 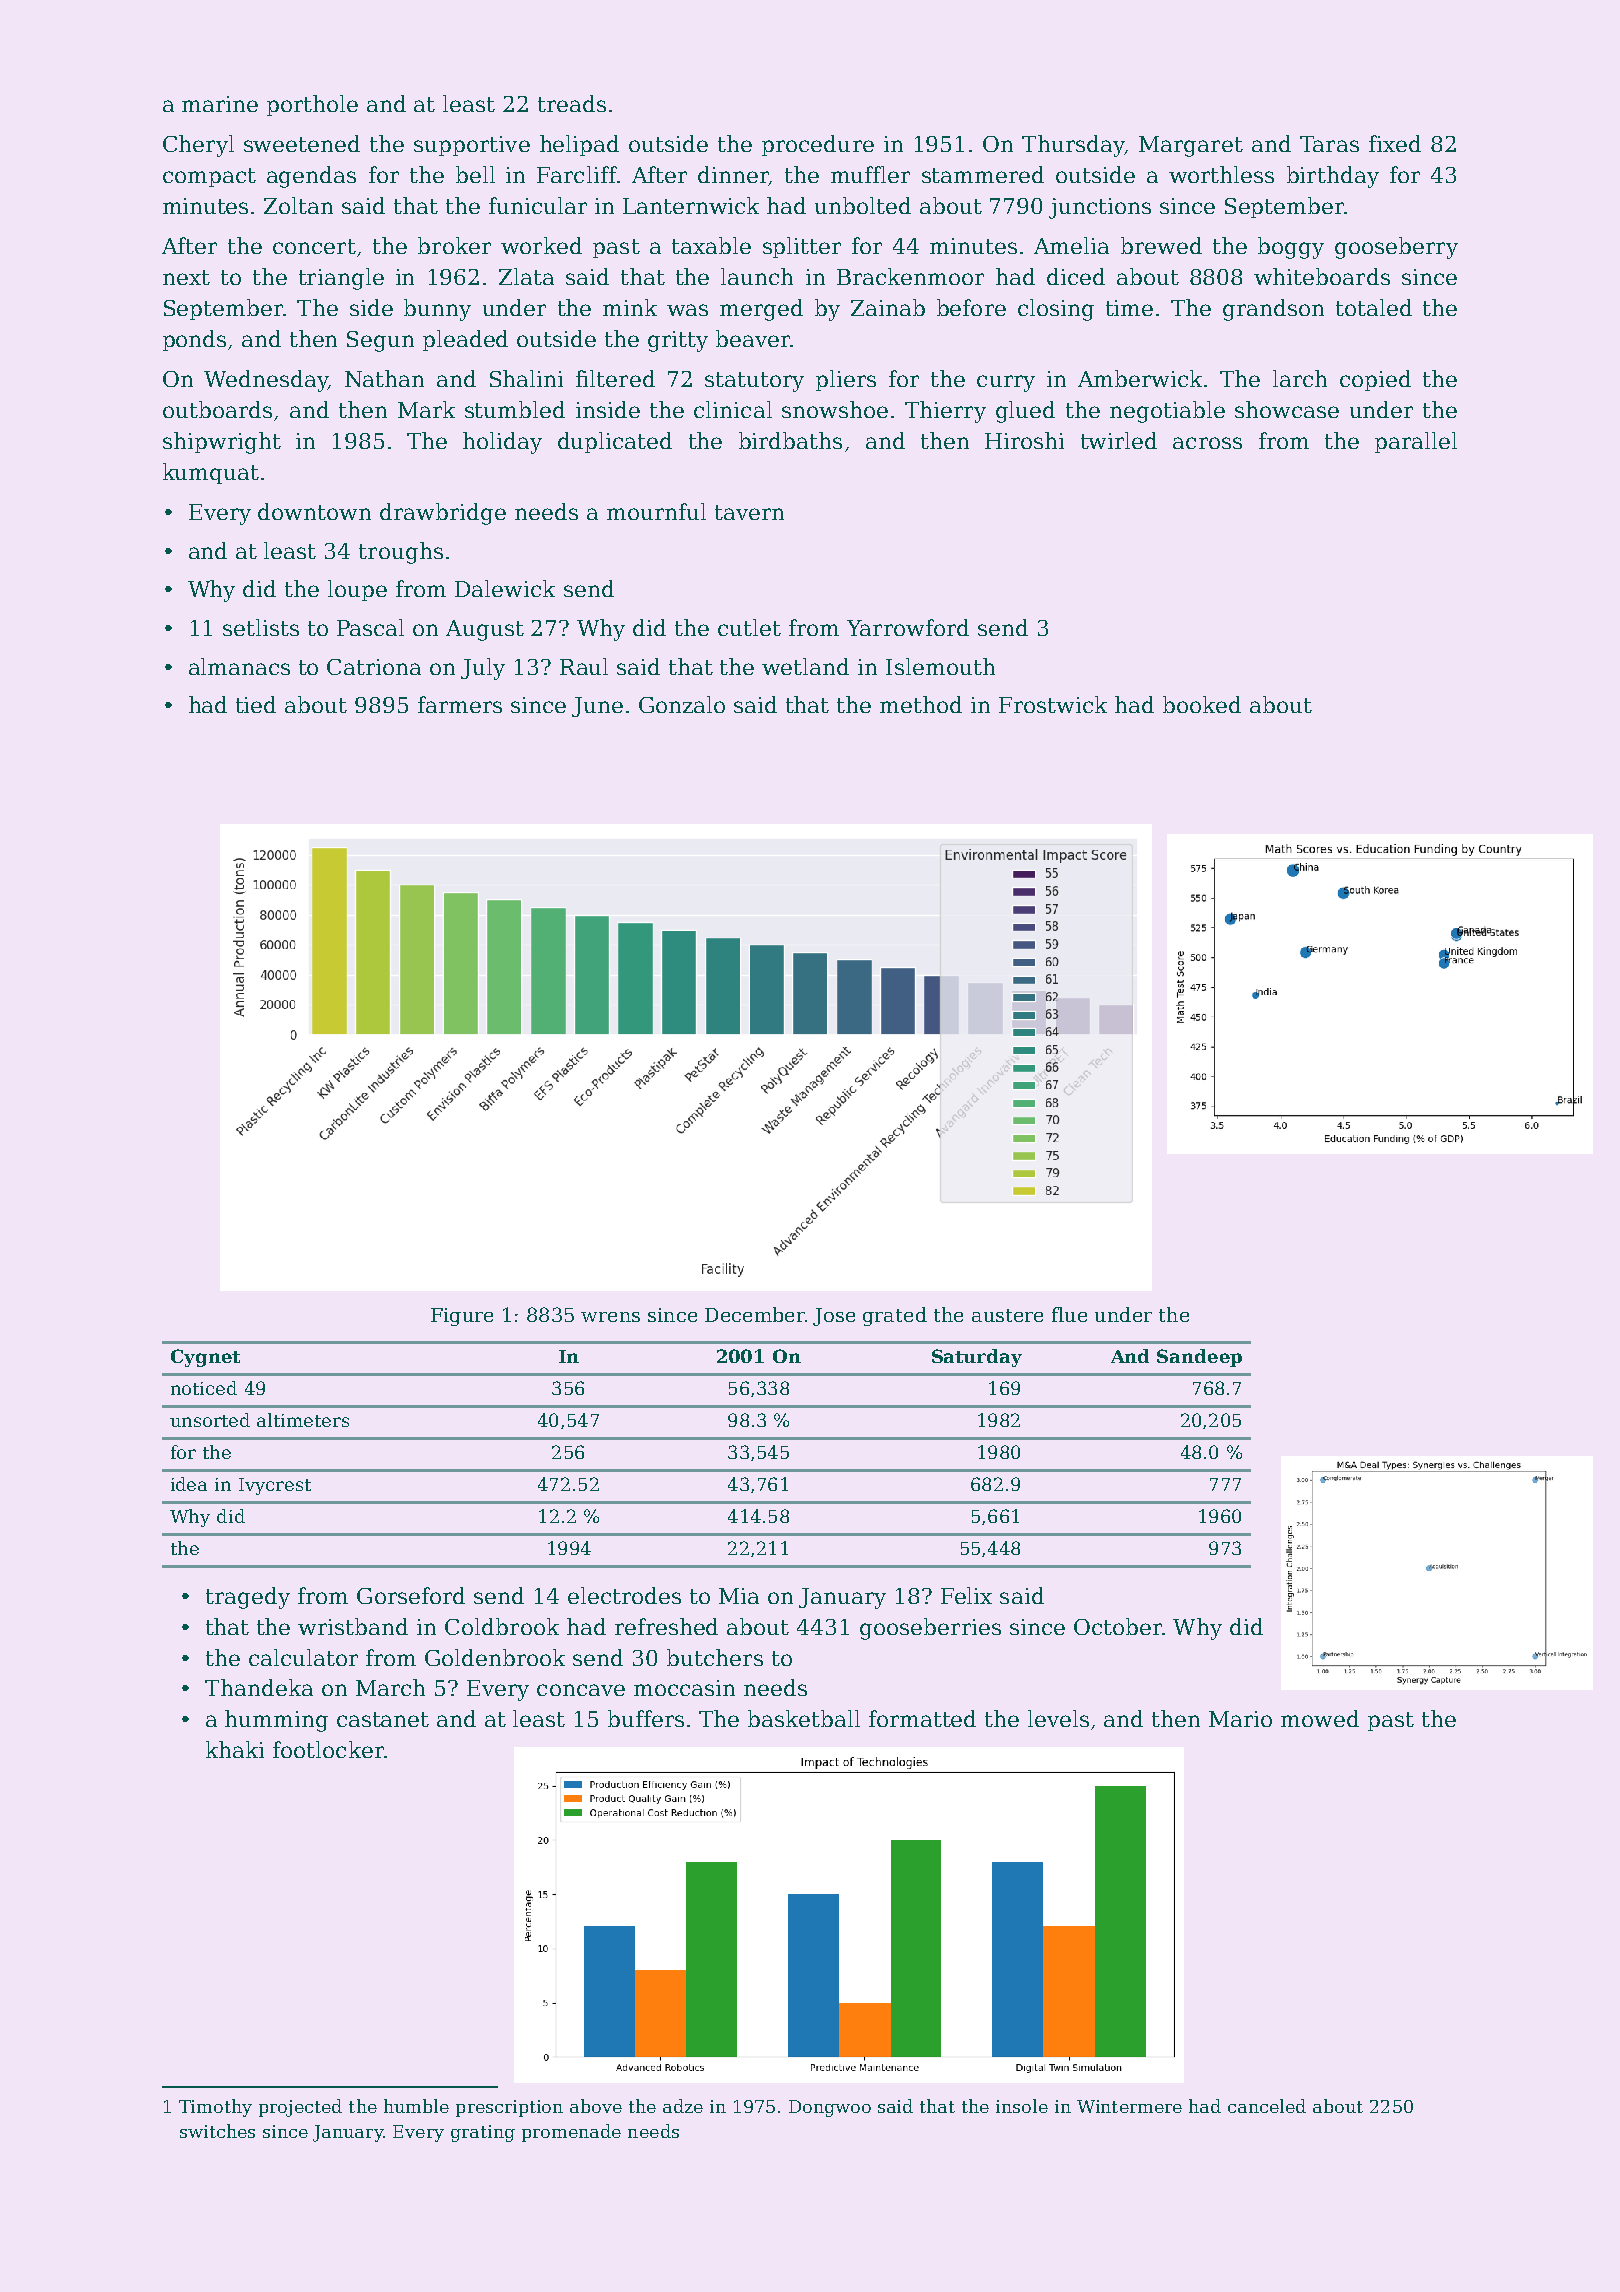 I want to click on refreshed, so click(x=666, y=1626).
